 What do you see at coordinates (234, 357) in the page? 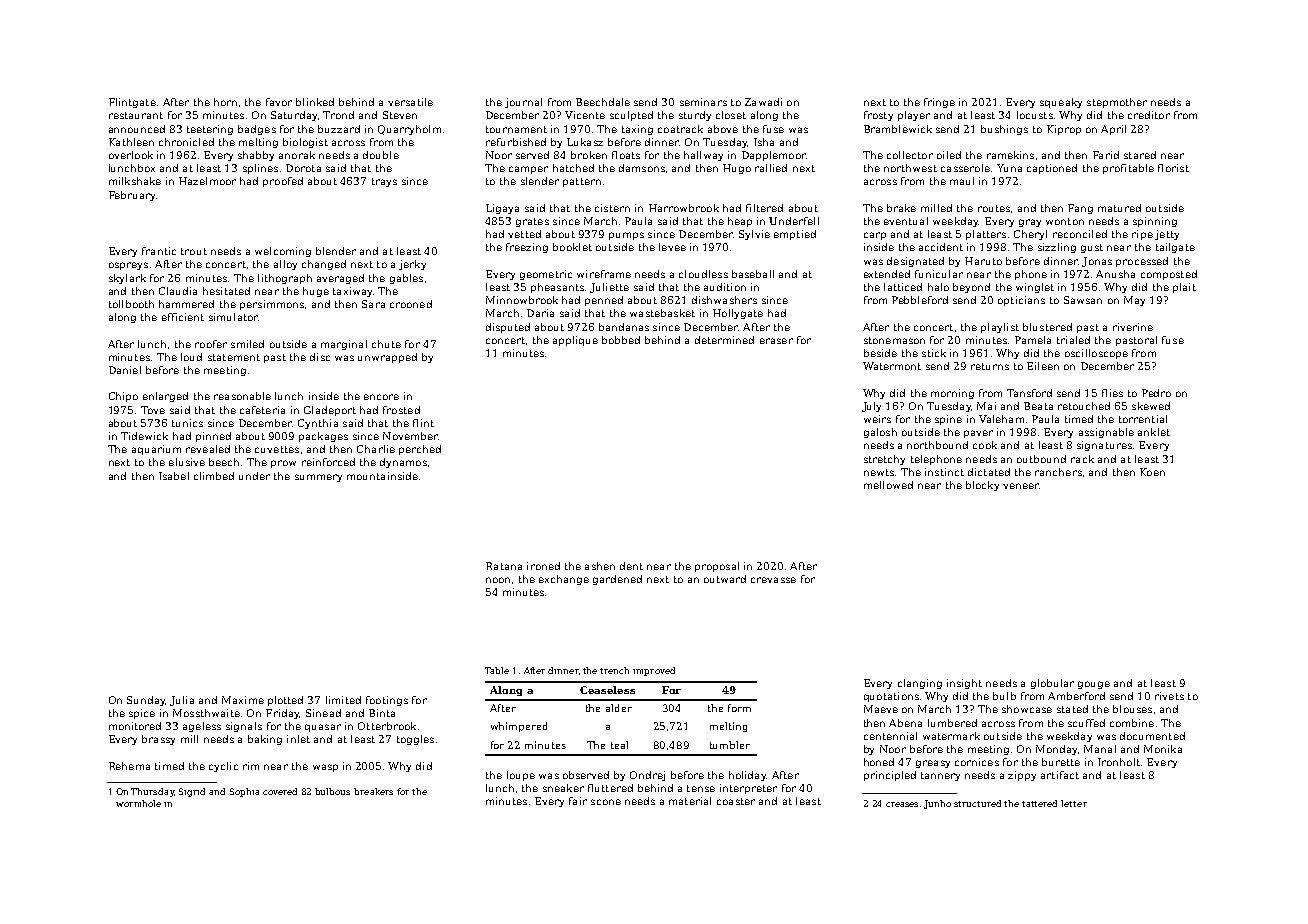
I see `statement` at bounding box center [234, 357].
